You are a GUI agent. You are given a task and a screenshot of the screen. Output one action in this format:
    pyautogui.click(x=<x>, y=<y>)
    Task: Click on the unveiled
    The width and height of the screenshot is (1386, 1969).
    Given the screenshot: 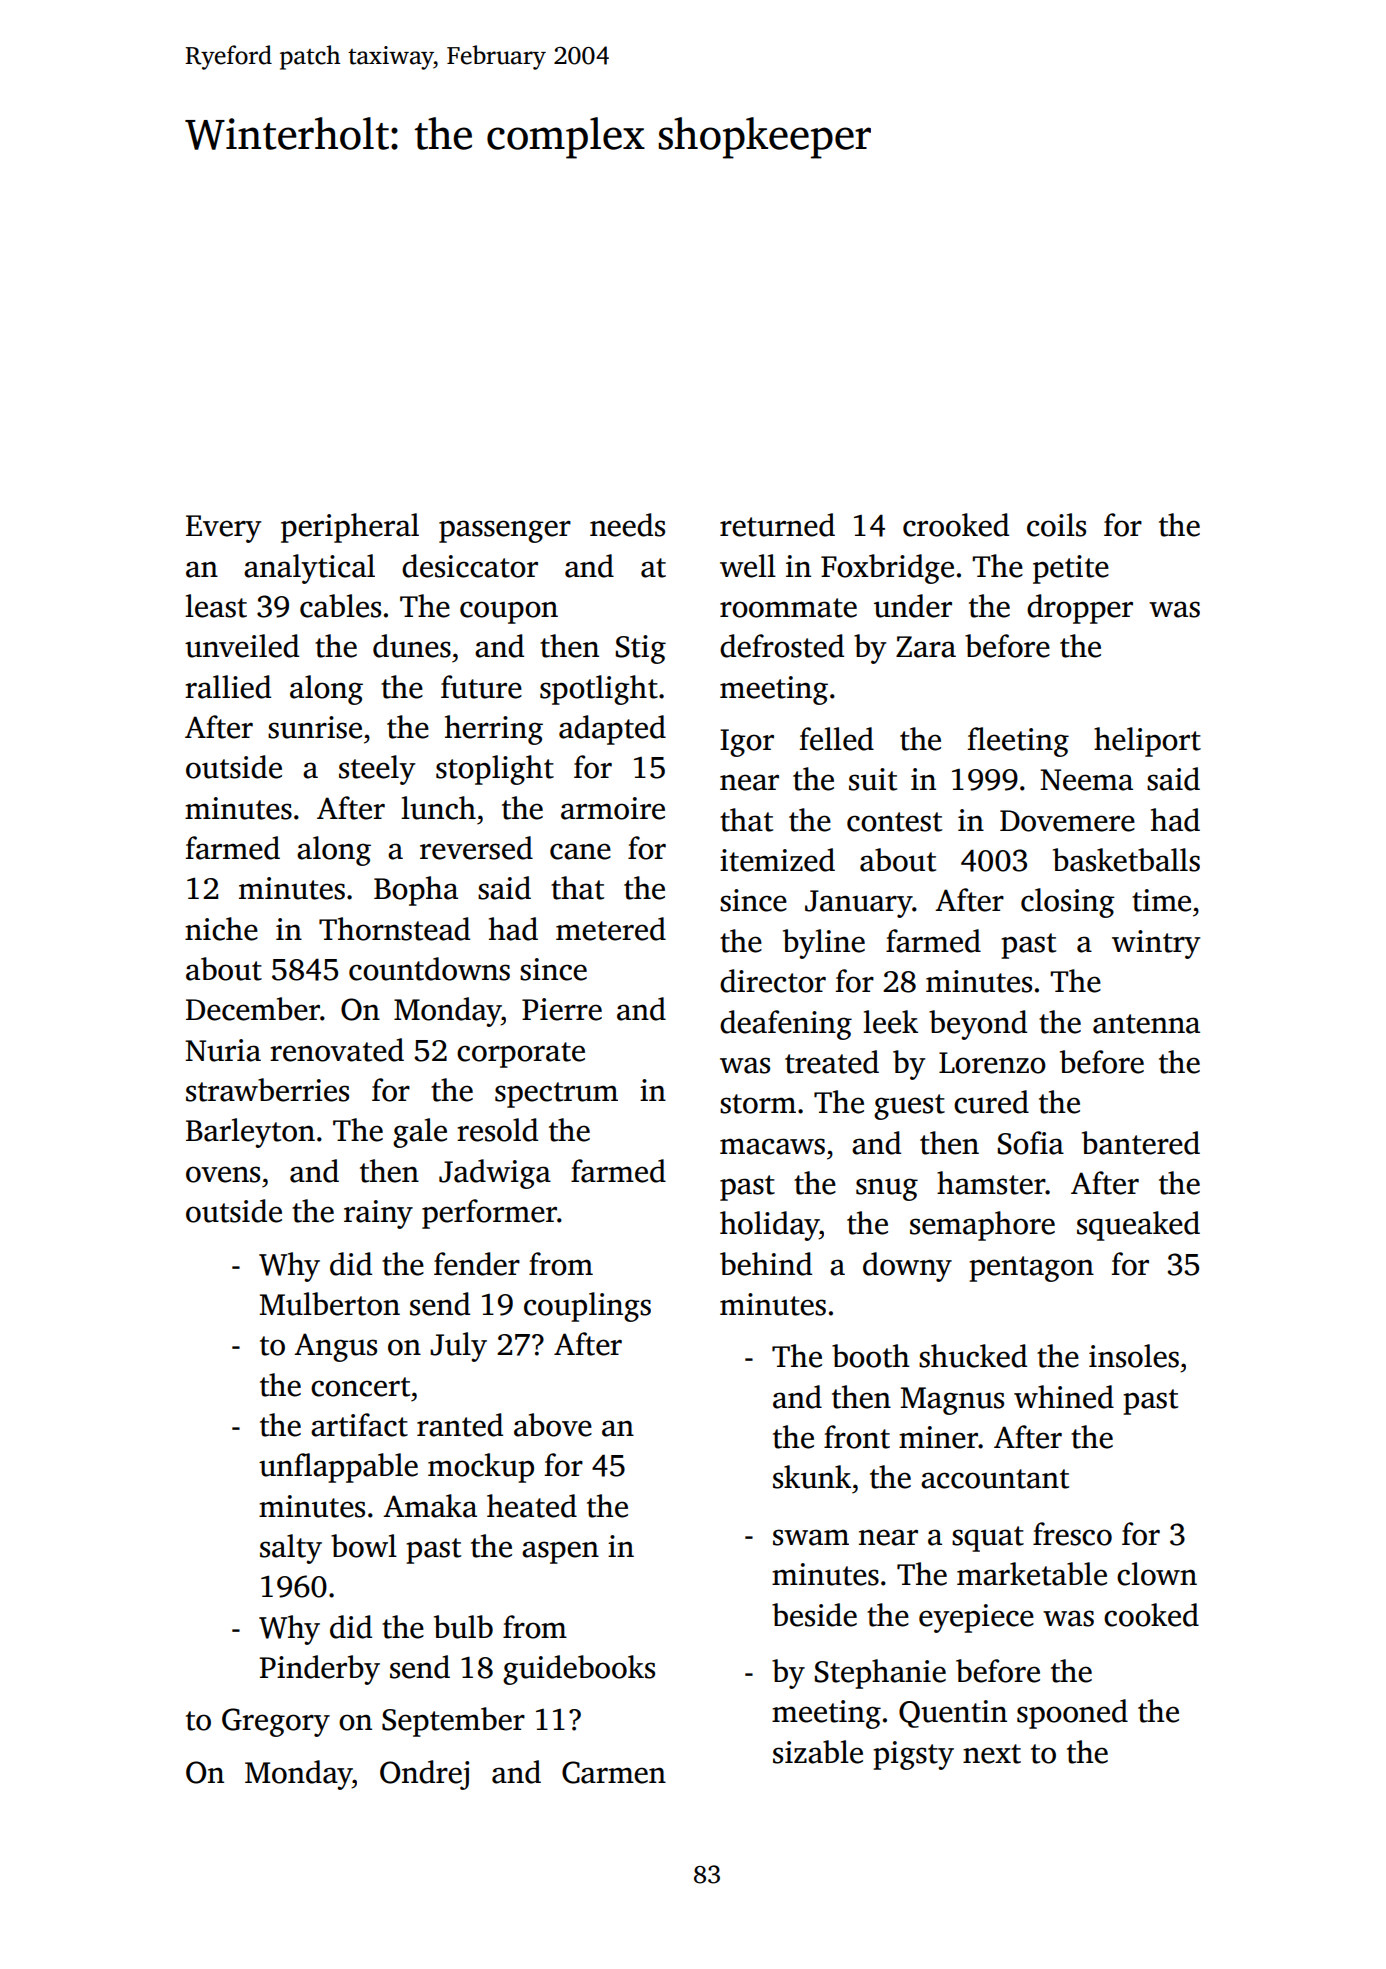 What is the action you would take?
    pyautogui.click(x=242, y=646)
